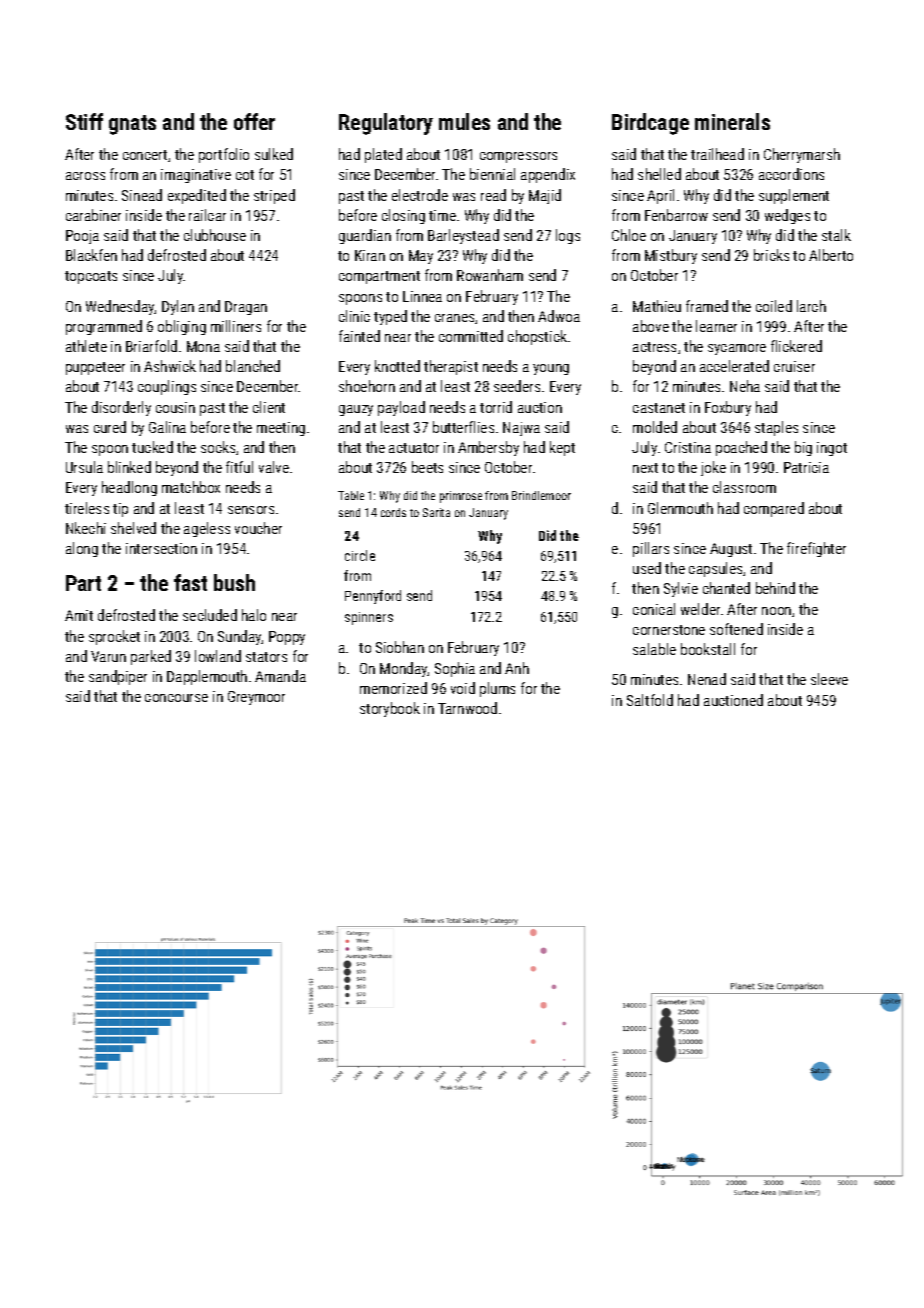  I want to click on sandpiper, so click(118, 677).
